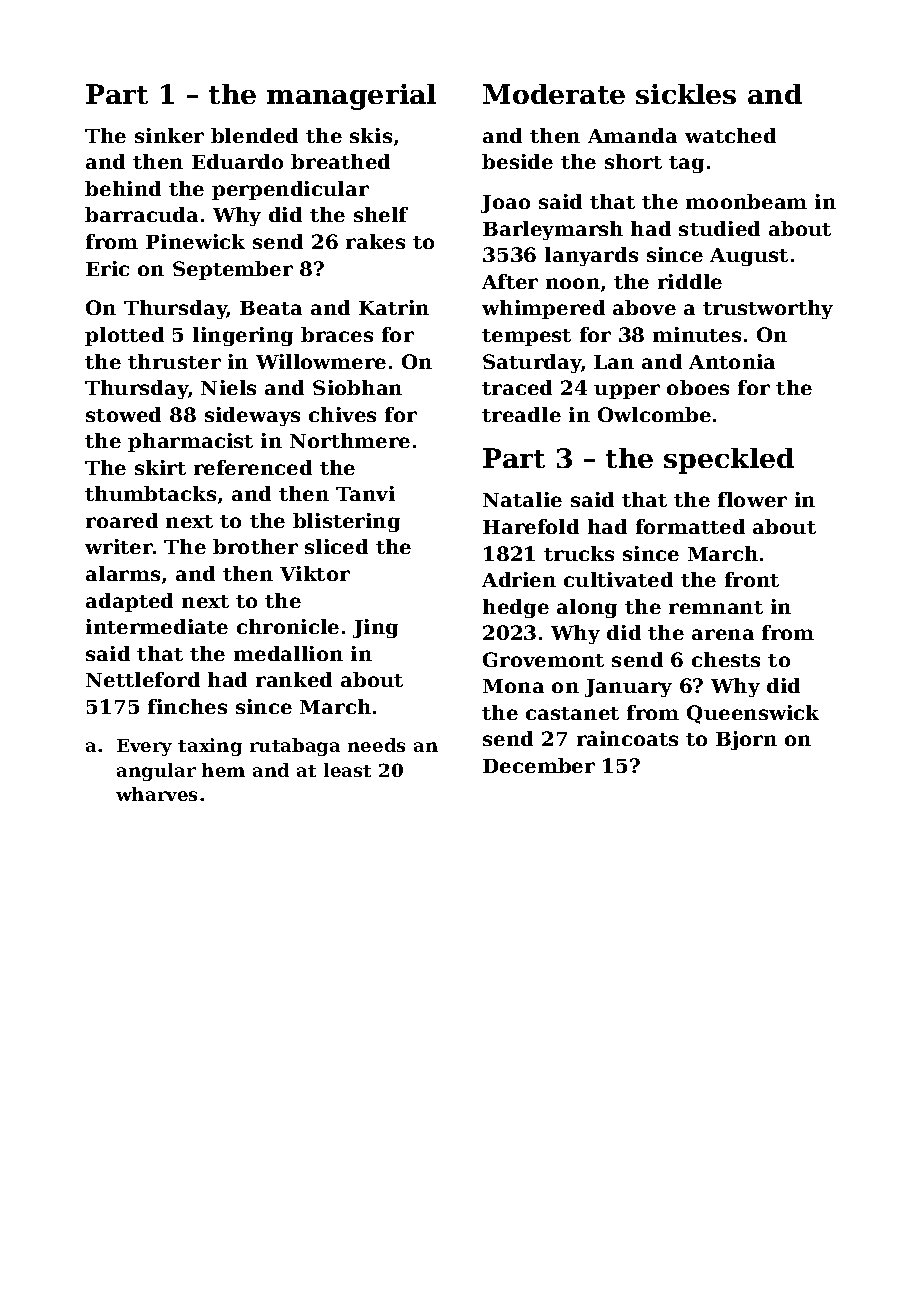 The image size is (924, 1311). Describe the element at coordinates (752, 579) in the screenshot. I see `front` at that location.
